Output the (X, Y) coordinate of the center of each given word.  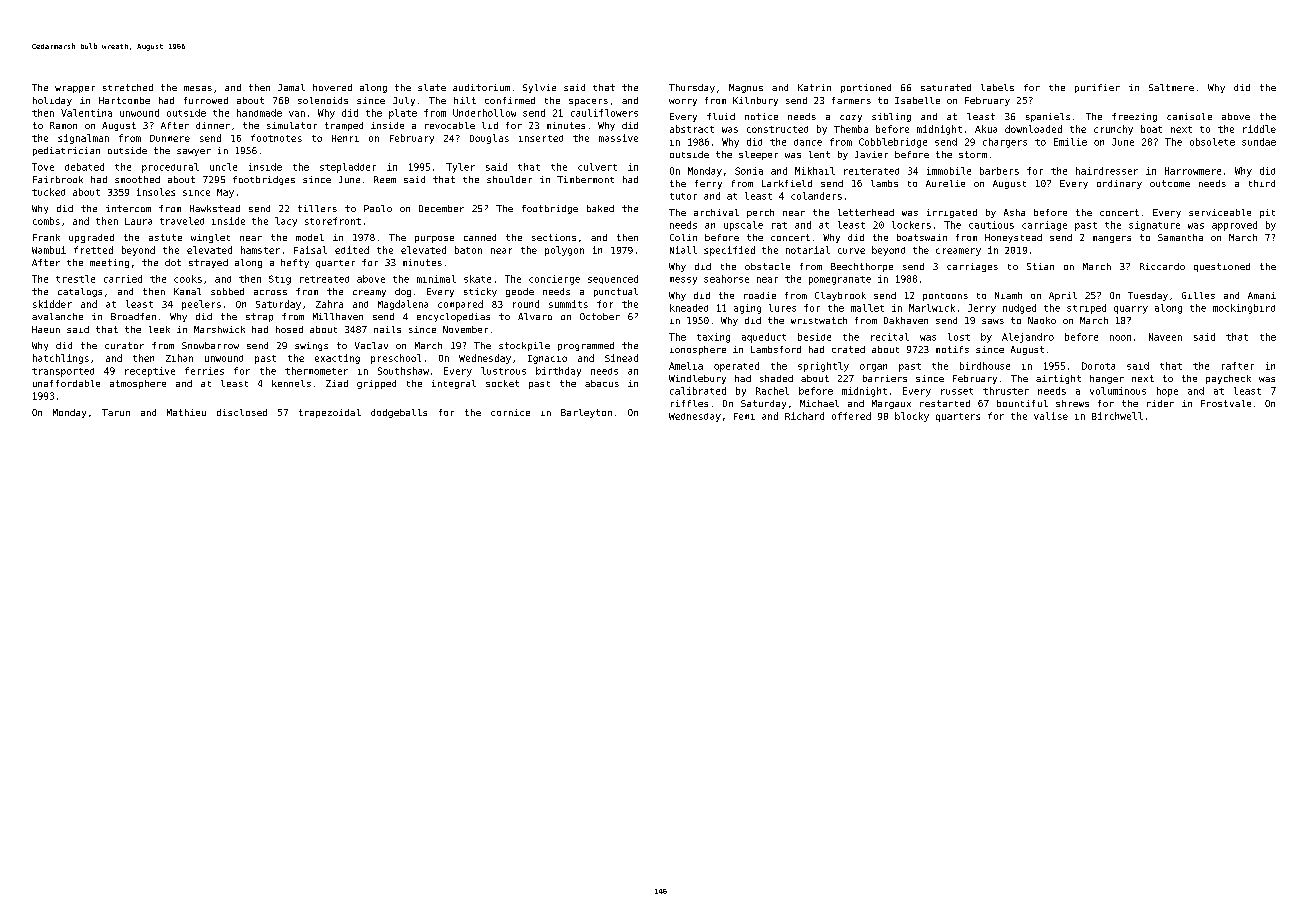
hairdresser (1107, 171)
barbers (999, 171)
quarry (1131, 310)
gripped (376, 384)
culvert (597, 167)
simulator (292, 125)
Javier (871, 154)
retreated (324, 279)
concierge (554, 280)
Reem (385, 179)
